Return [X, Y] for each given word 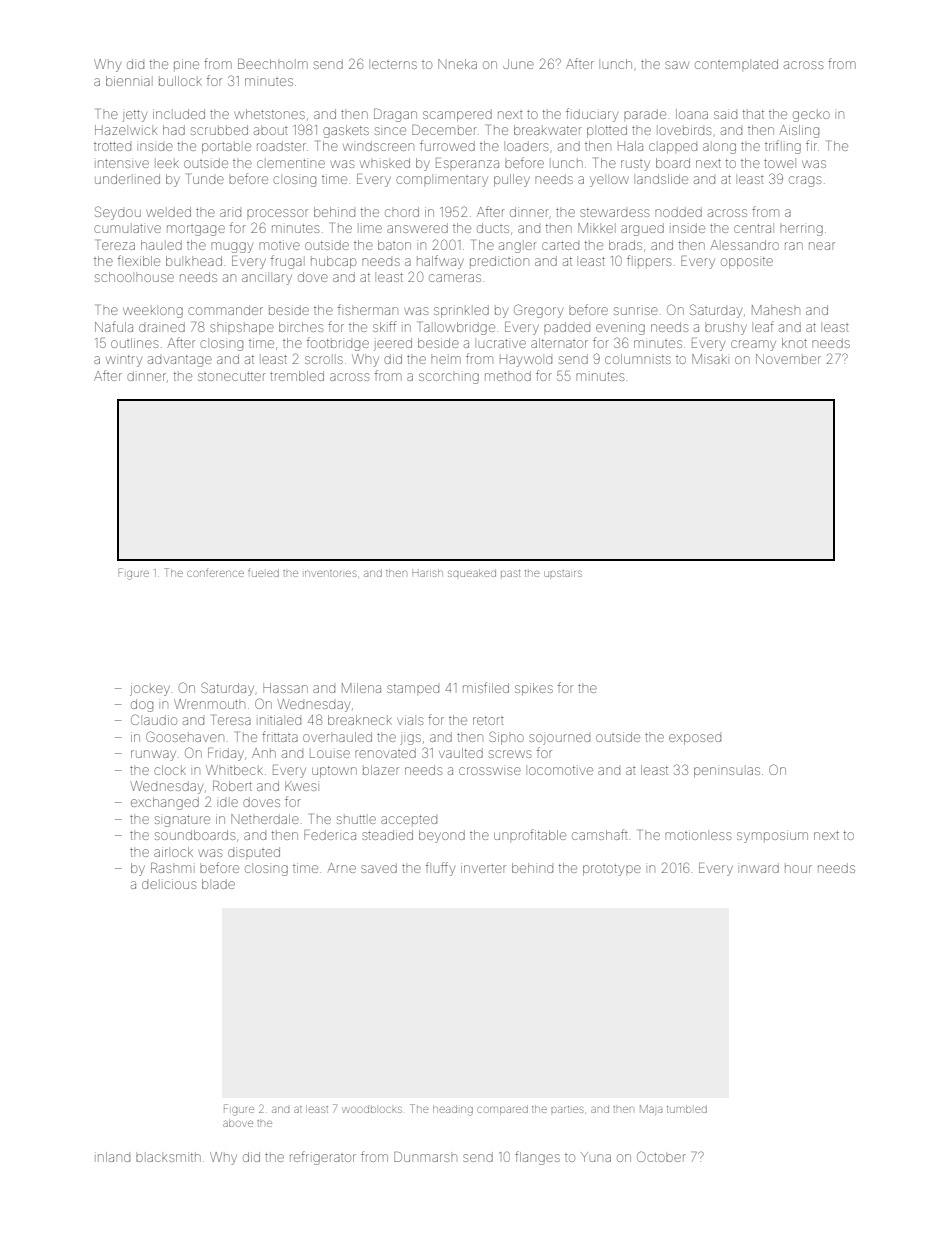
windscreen [378, 146]
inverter [483, 868]
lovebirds [685, 130]
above [238, 1123]
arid [230, 213]
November [788, 359]
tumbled [687, 1109]
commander [225, 310]
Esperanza [467, 163]
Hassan [285, 688]
